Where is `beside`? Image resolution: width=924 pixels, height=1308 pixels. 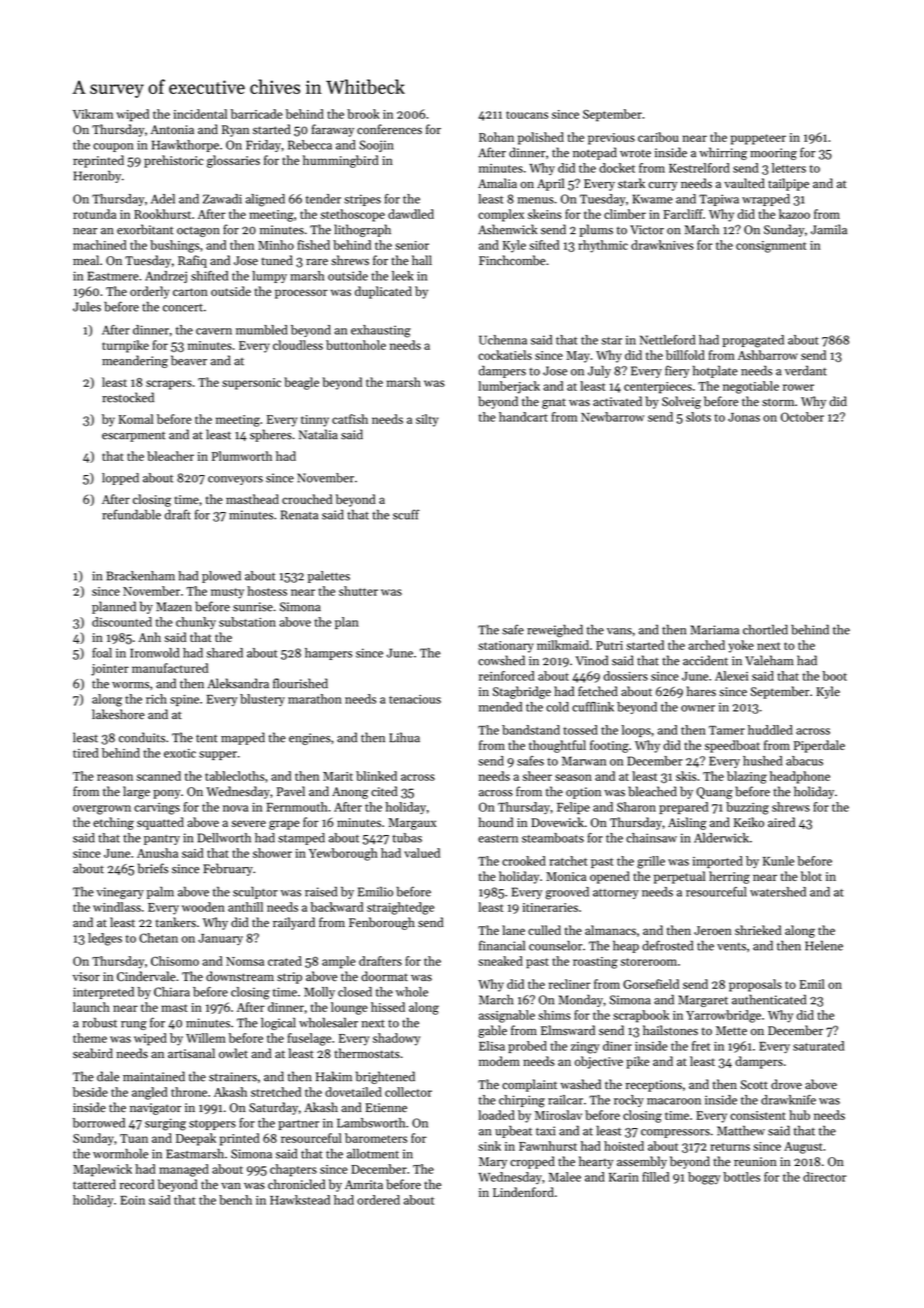 beside is located at coordinates (90, 1092).
